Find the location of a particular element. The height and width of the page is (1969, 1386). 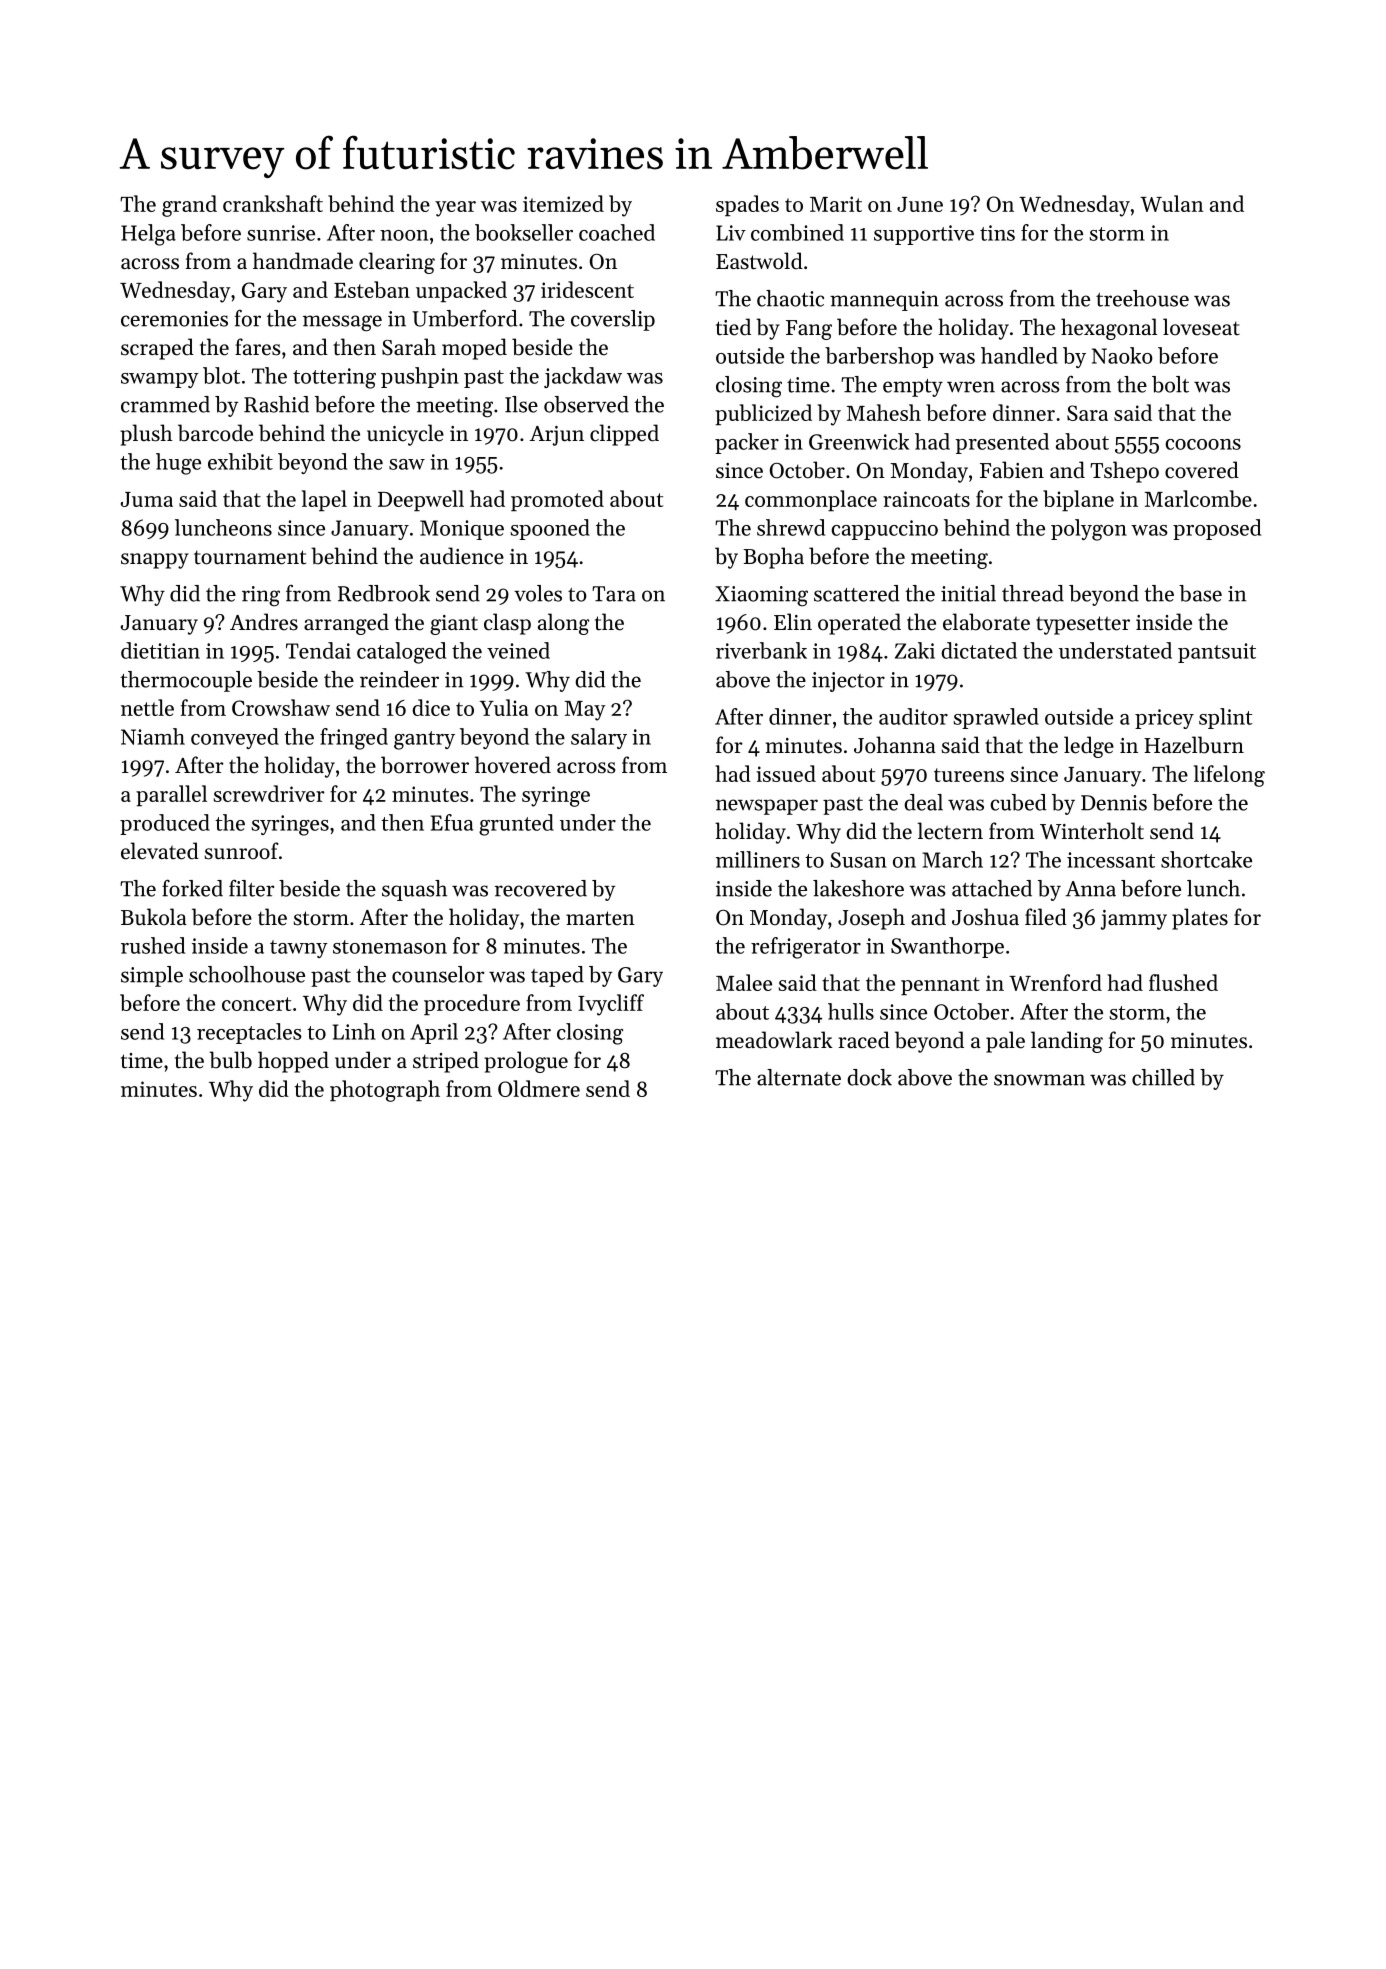

March is located at coordinates (952, 859).
